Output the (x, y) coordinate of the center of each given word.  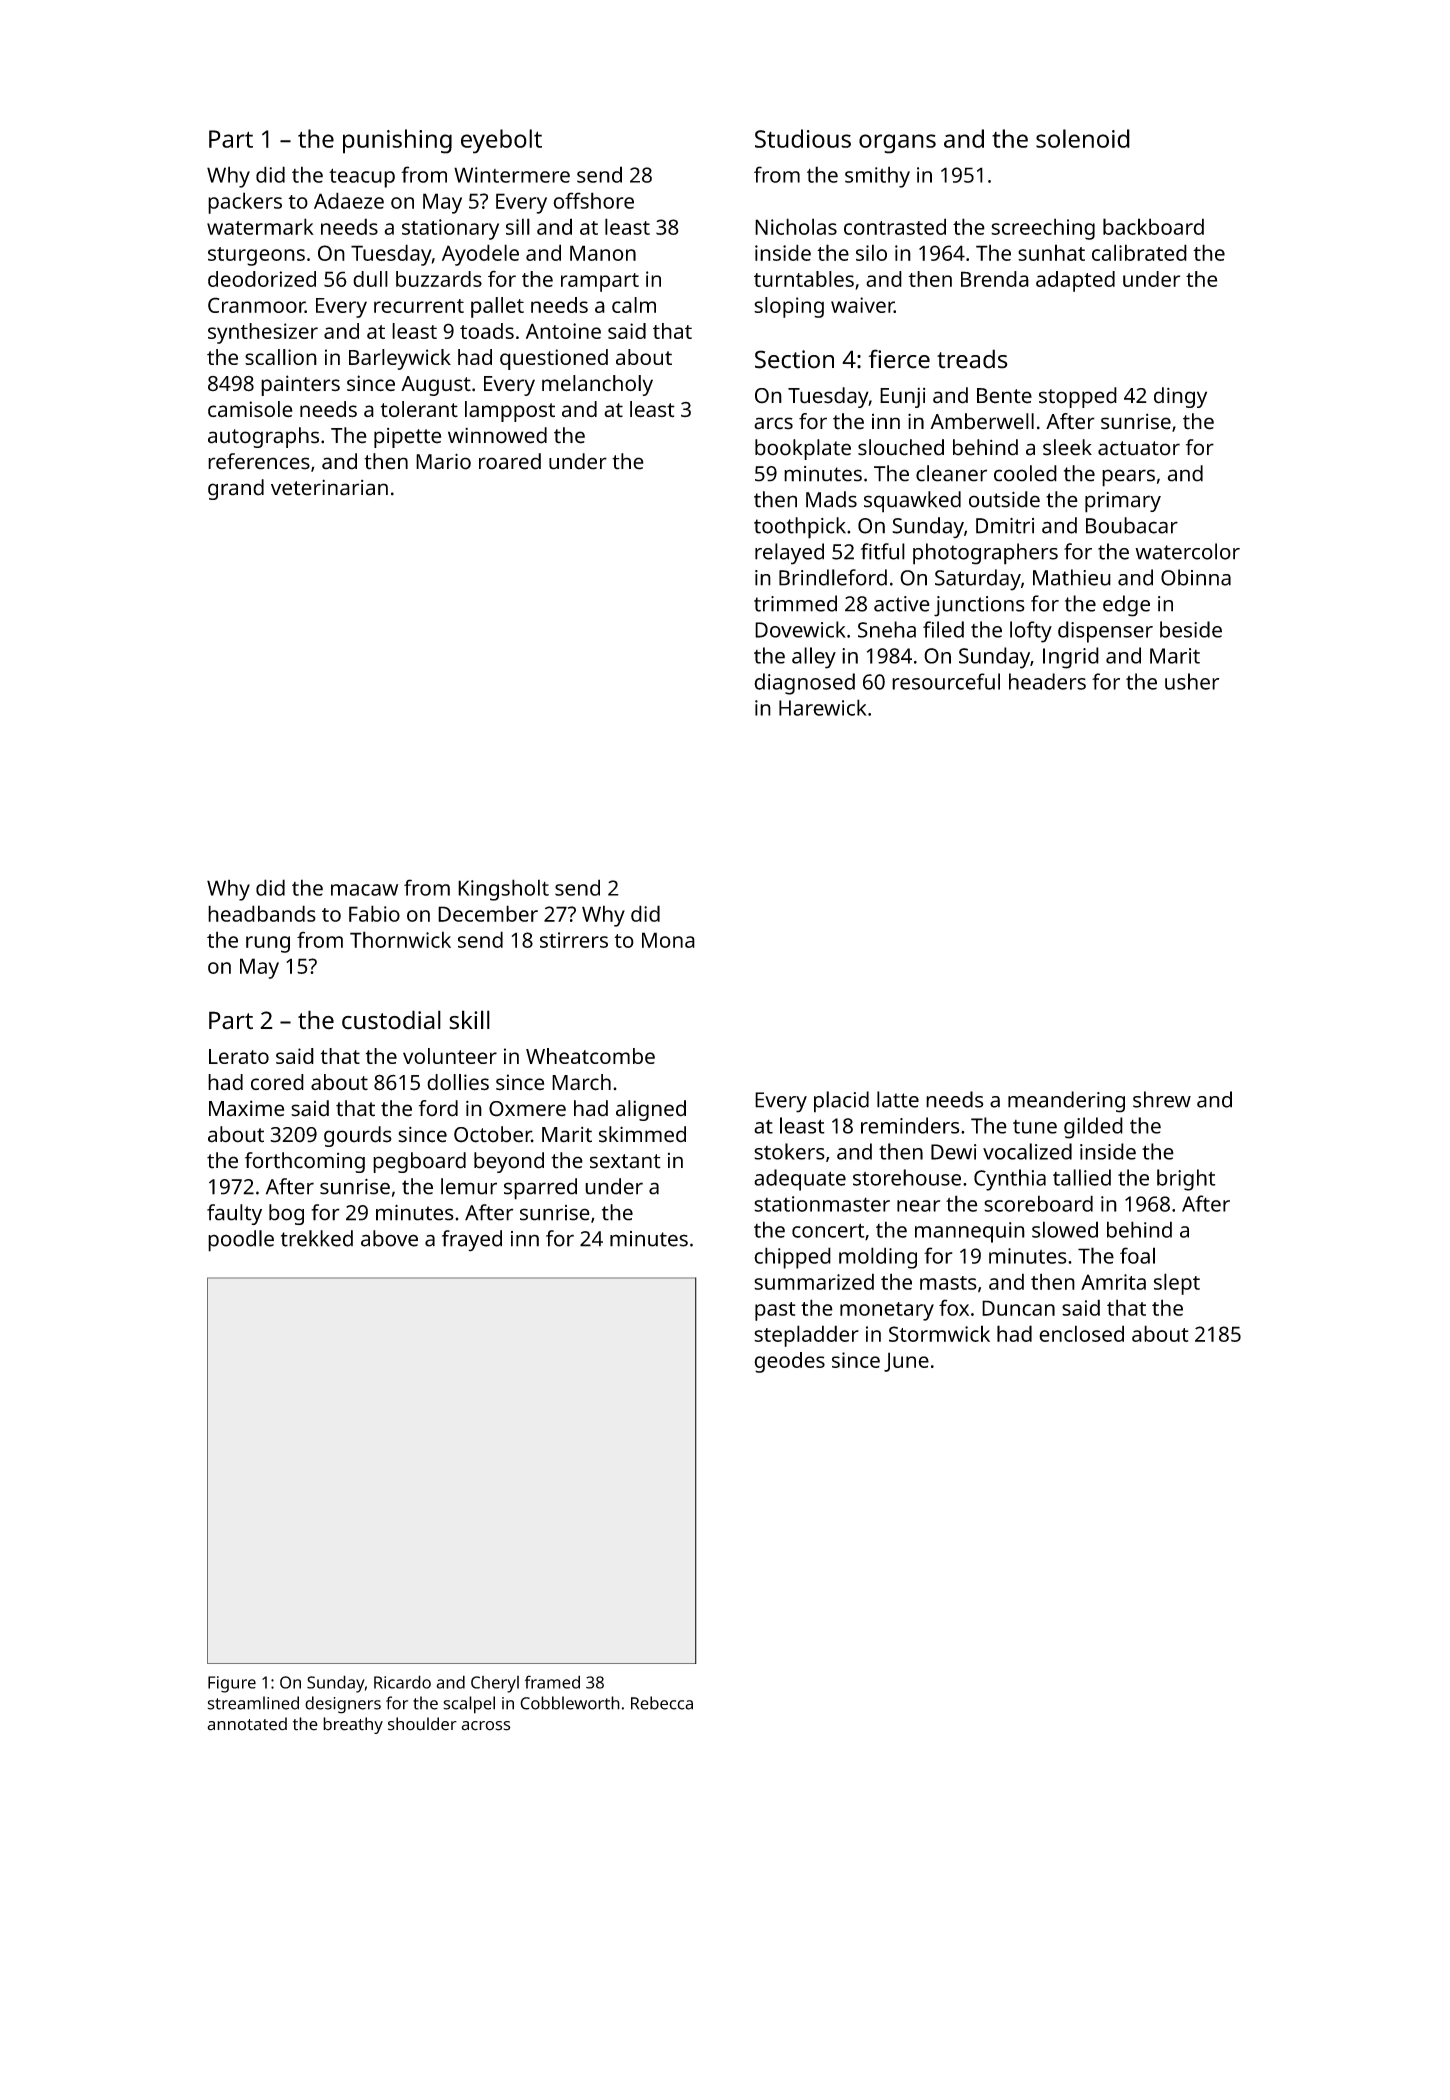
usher (1192, 681)
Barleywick (400, 359)
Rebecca (662, 1703)
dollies (458, 1082)
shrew (1162, 1099)
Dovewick (800, 629)
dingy (1180, 397)
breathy (353, 1725)
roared (510, 461)
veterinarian (329, 487)
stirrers (574, 940)
